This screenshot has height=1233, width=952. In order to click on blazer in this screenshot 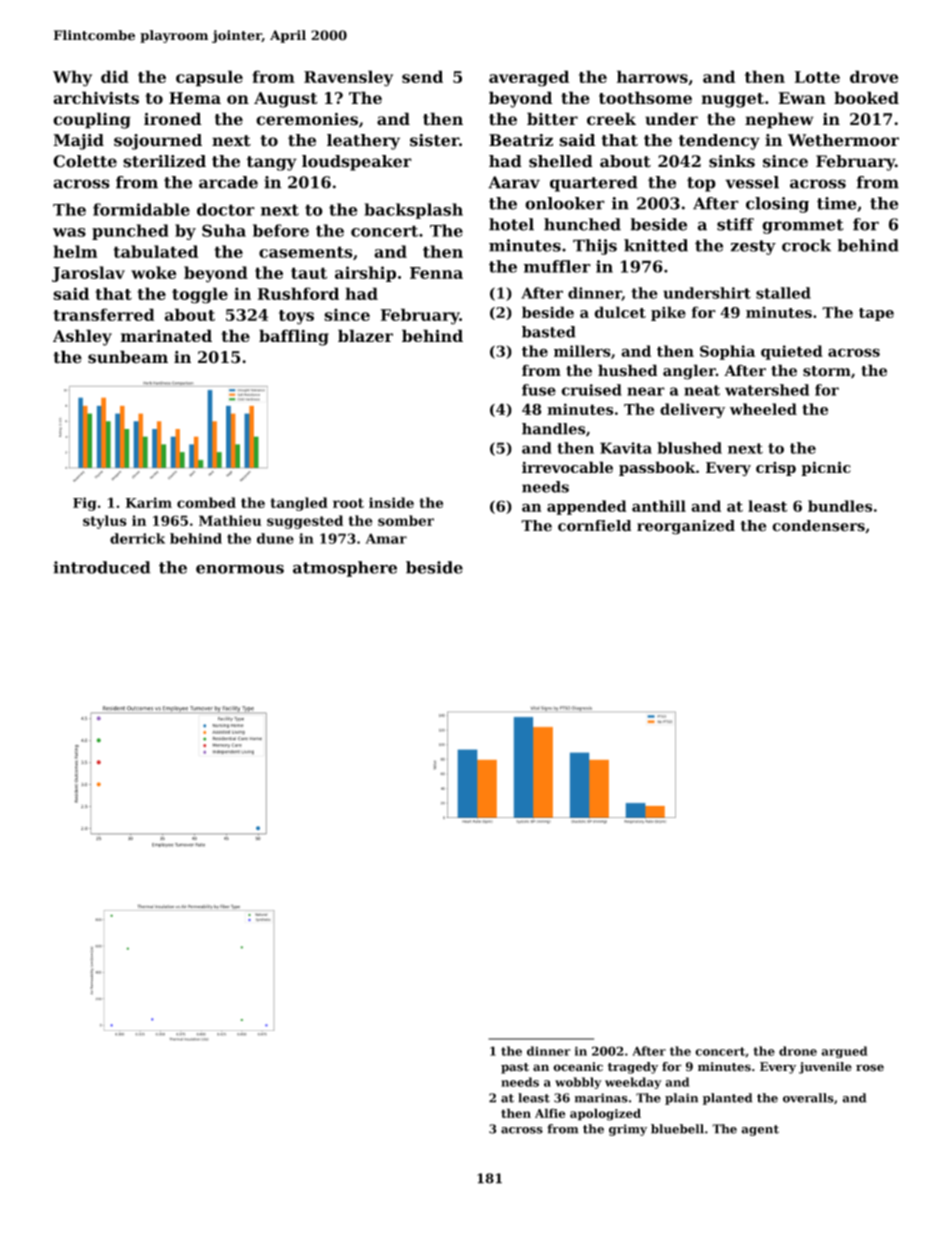, I will do `click(365, 335)`.
